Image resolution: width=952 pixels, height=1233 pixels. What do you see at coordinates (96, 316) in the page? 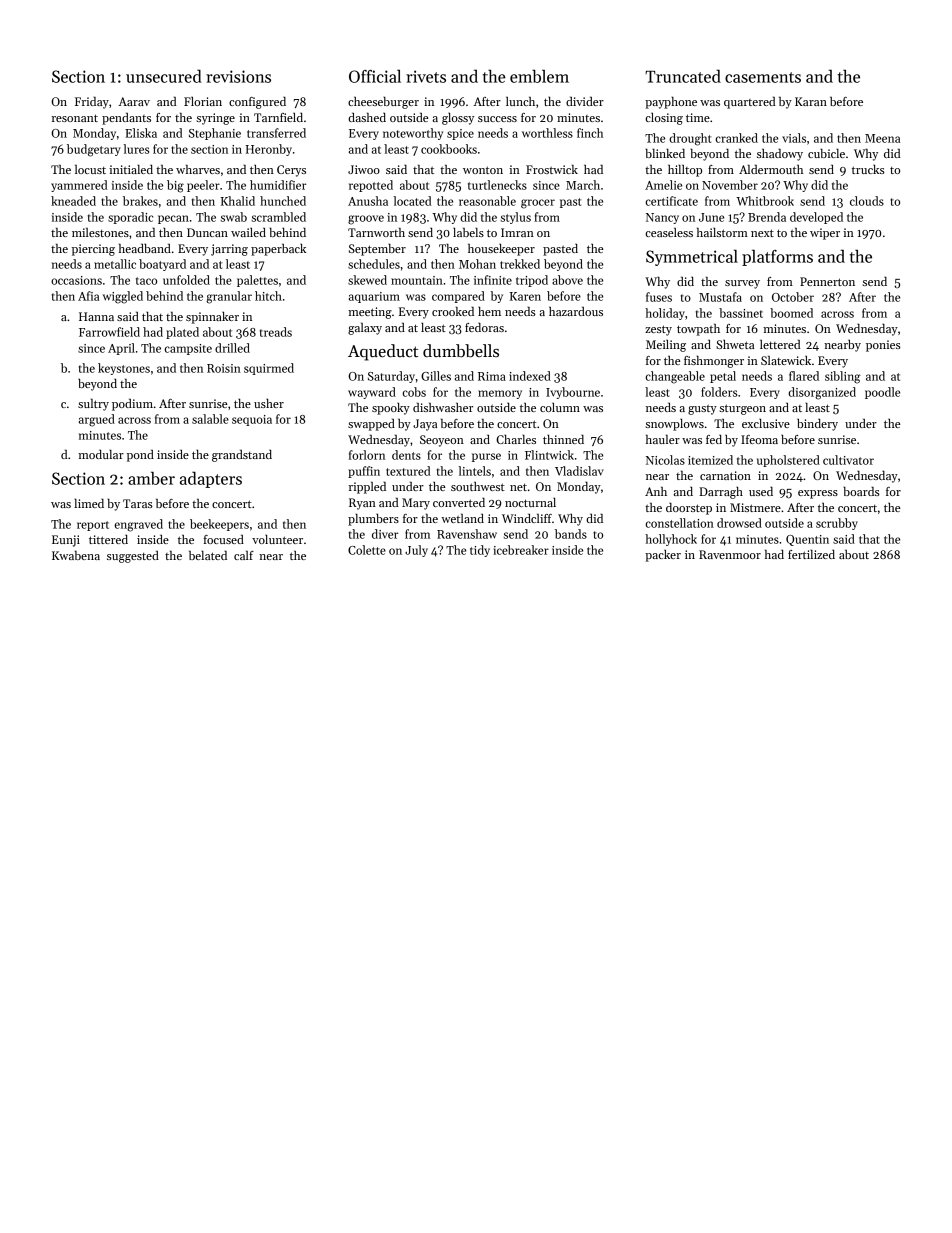
I see `Hanna` at bounding box center [96, 316].
